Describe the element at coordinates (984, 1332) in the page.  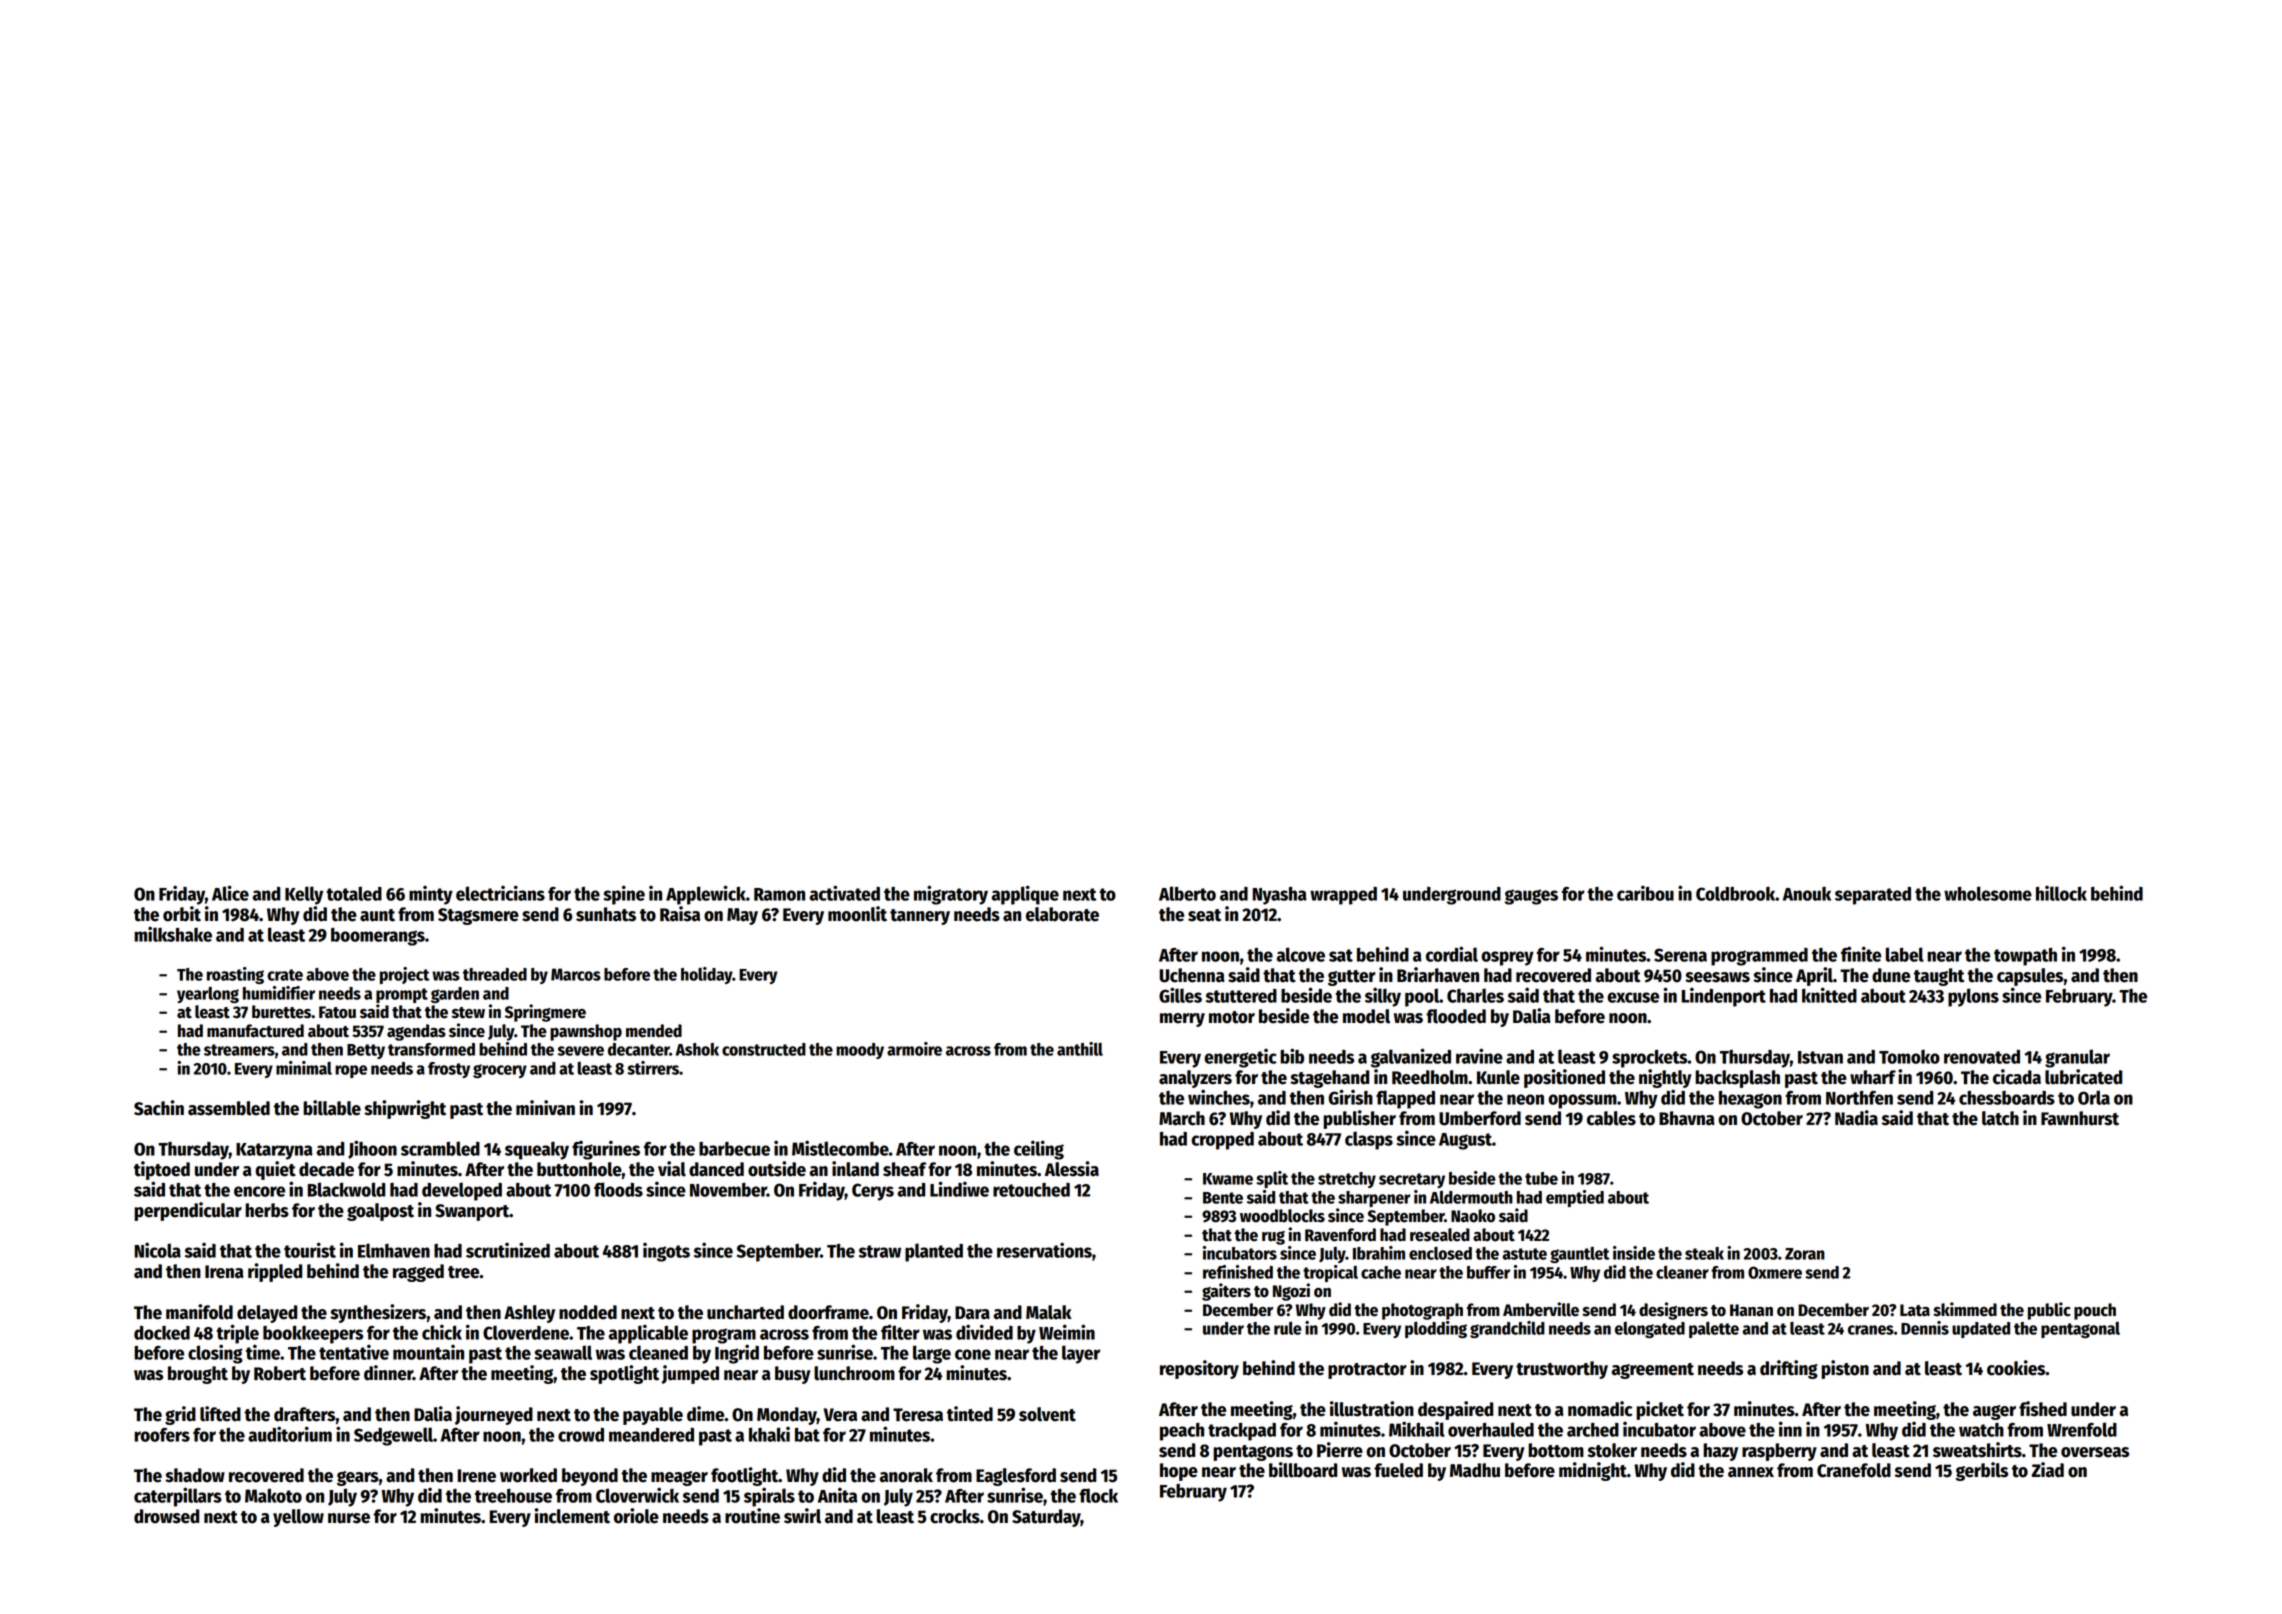
I see `divided` at that location.
